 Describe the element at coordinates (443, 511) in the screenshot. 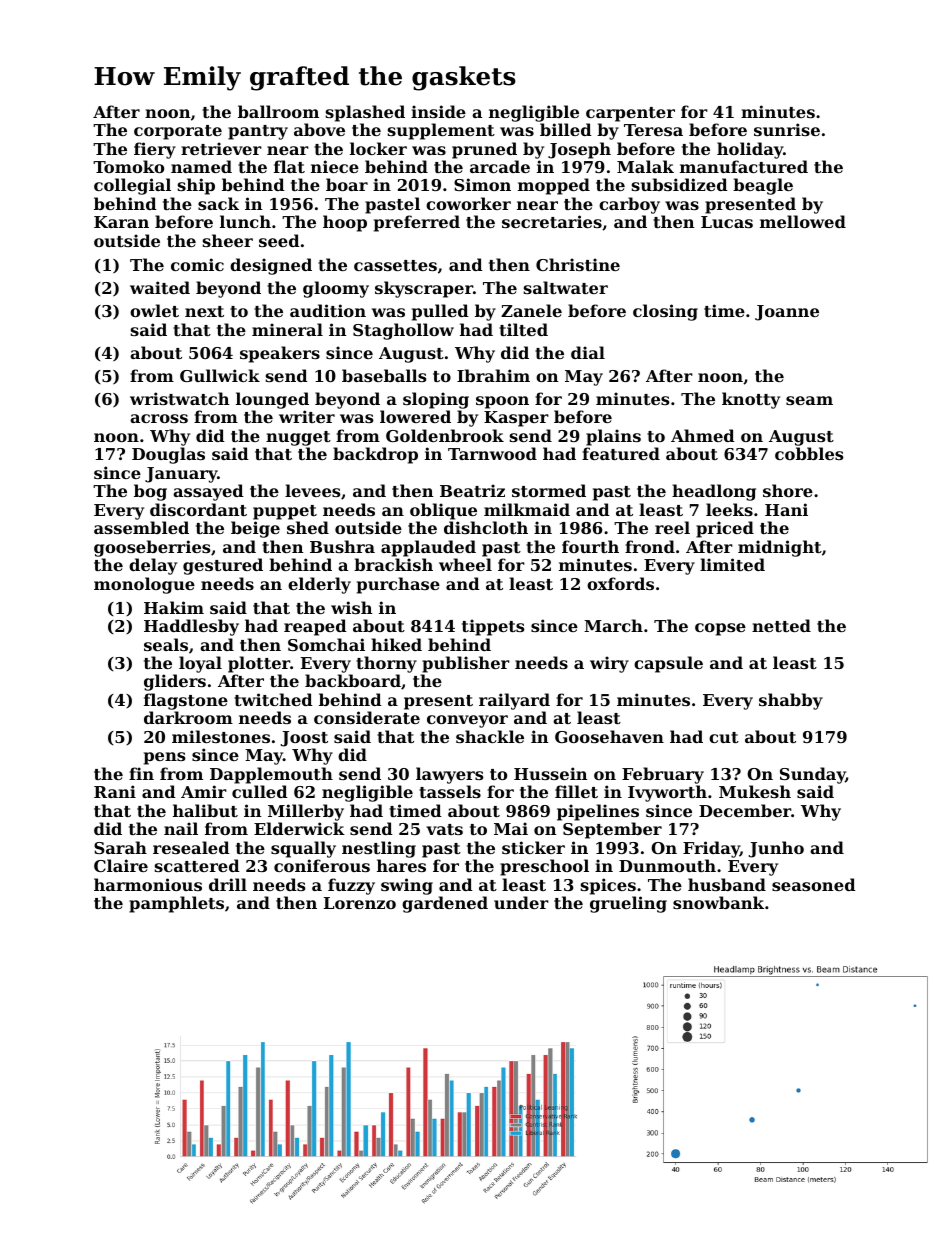

I see `oblique` at that location.
